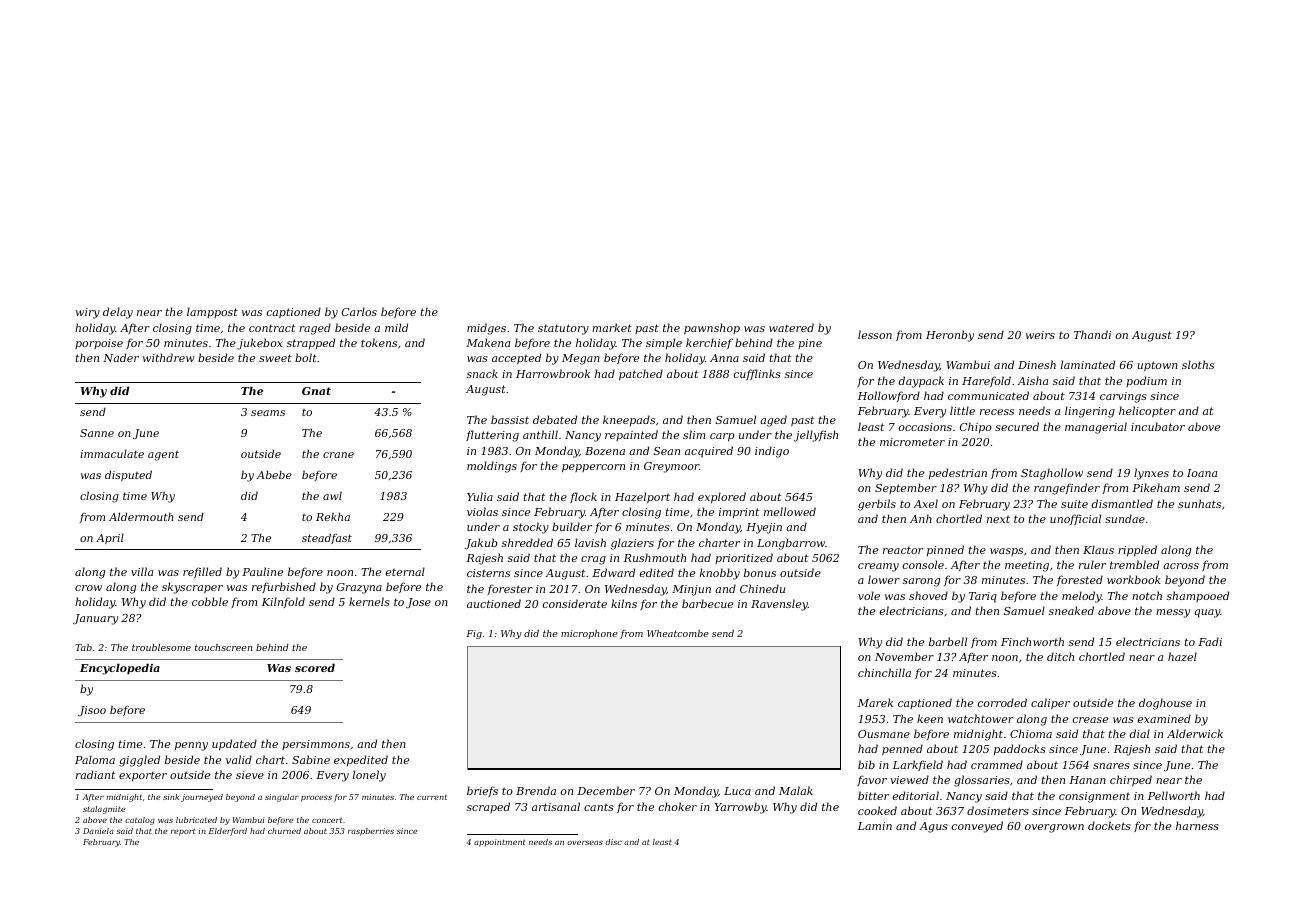  I want to click on Tariq, so click(983, 597).
